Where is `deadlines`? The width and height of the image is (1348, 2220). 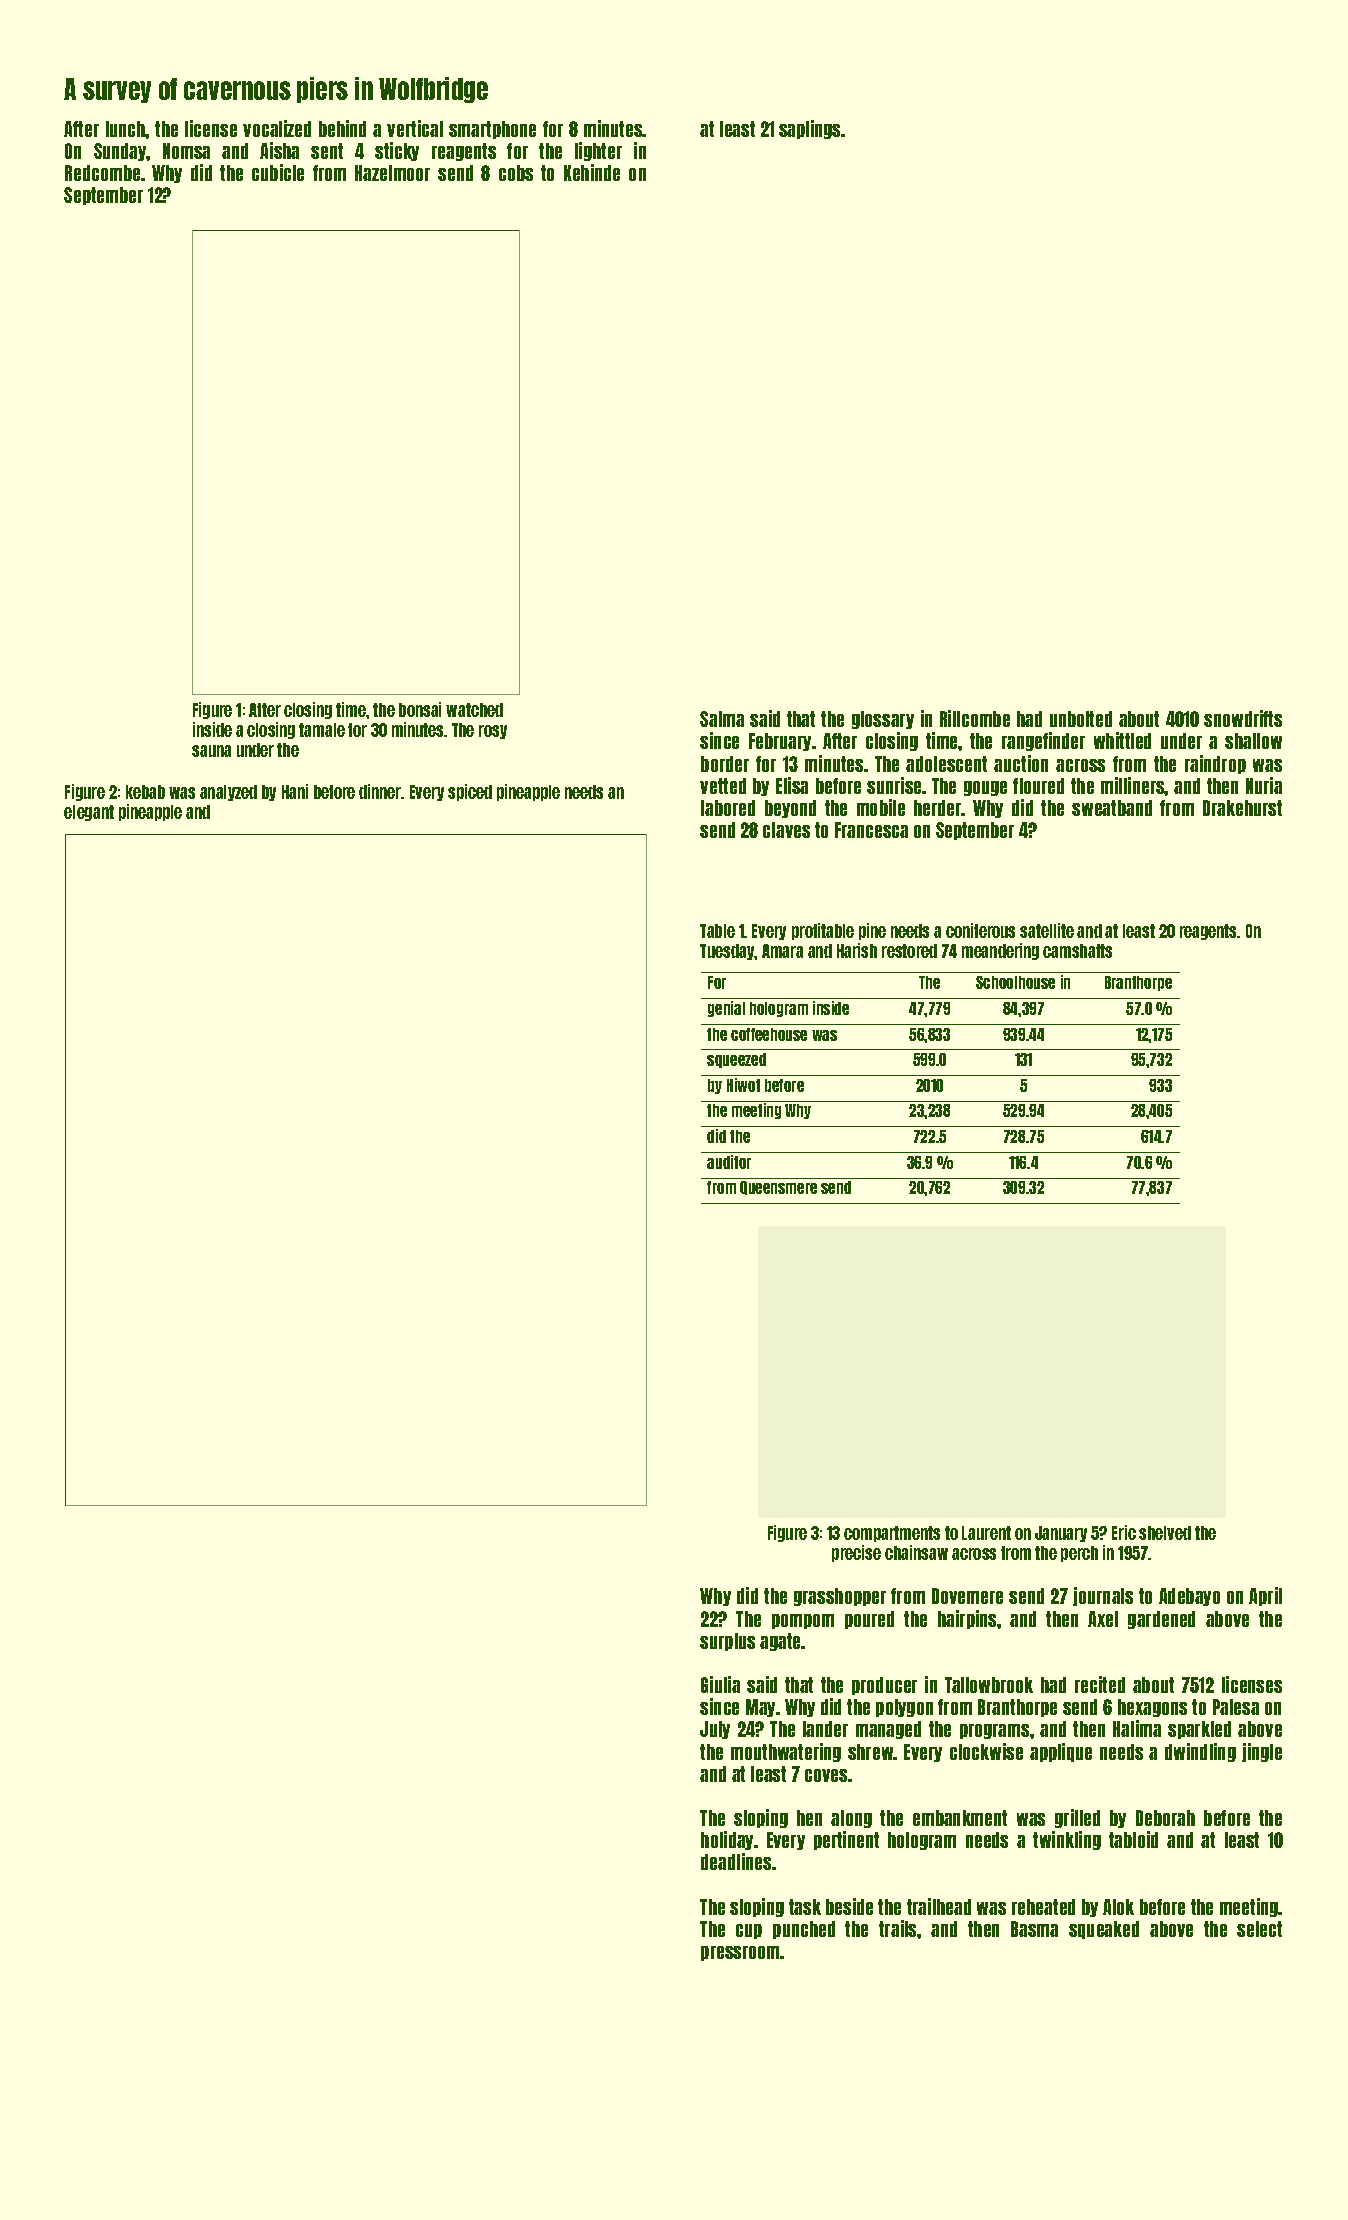
deadlines is located at coordinates (736, 1861).
